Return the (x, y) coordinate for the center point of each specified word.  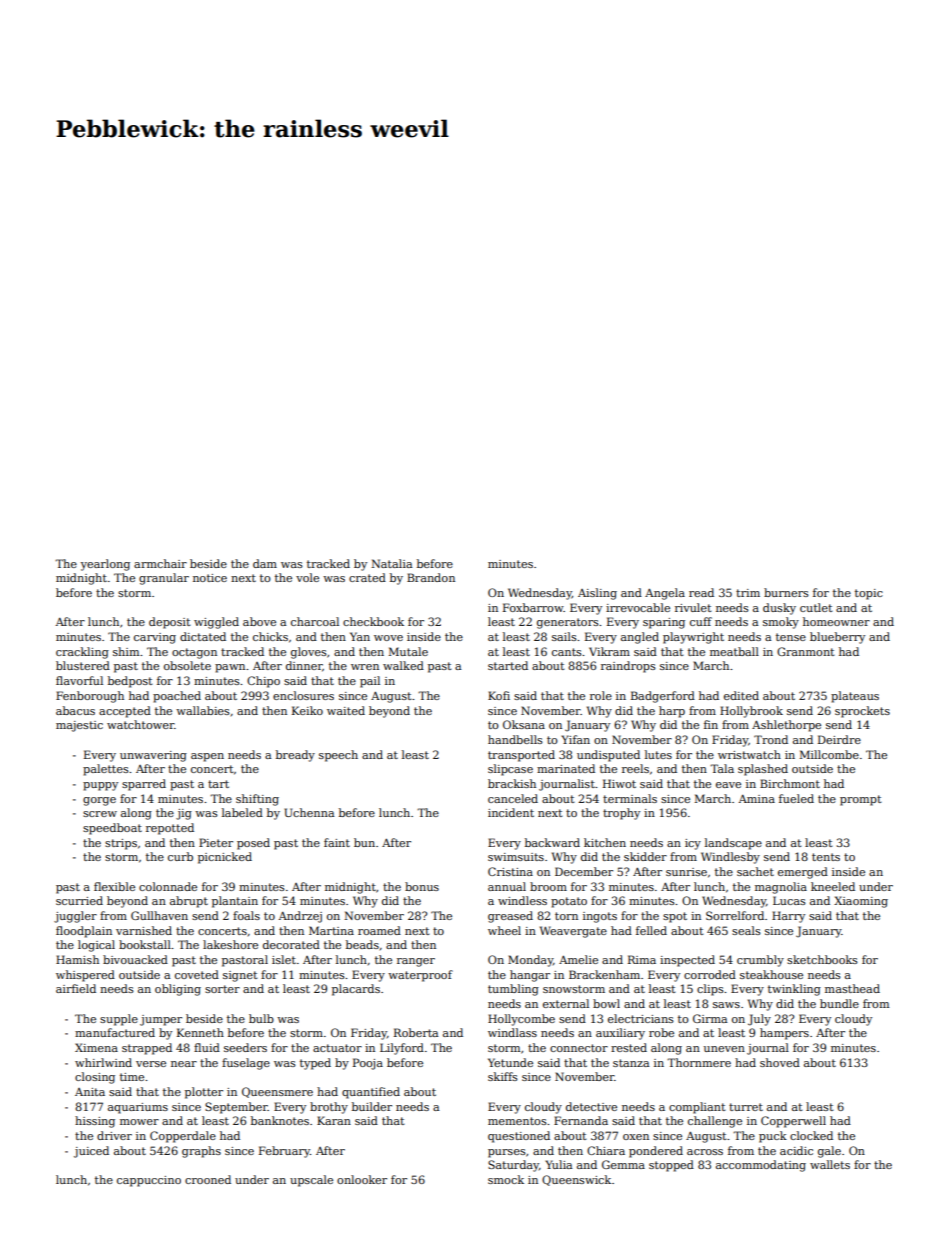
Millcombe (829, 754)
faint (337, 842)
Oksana (524, 724)
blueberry (837, 638)
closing (95, 1078)
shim (126, 651)
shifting (257, 800)
